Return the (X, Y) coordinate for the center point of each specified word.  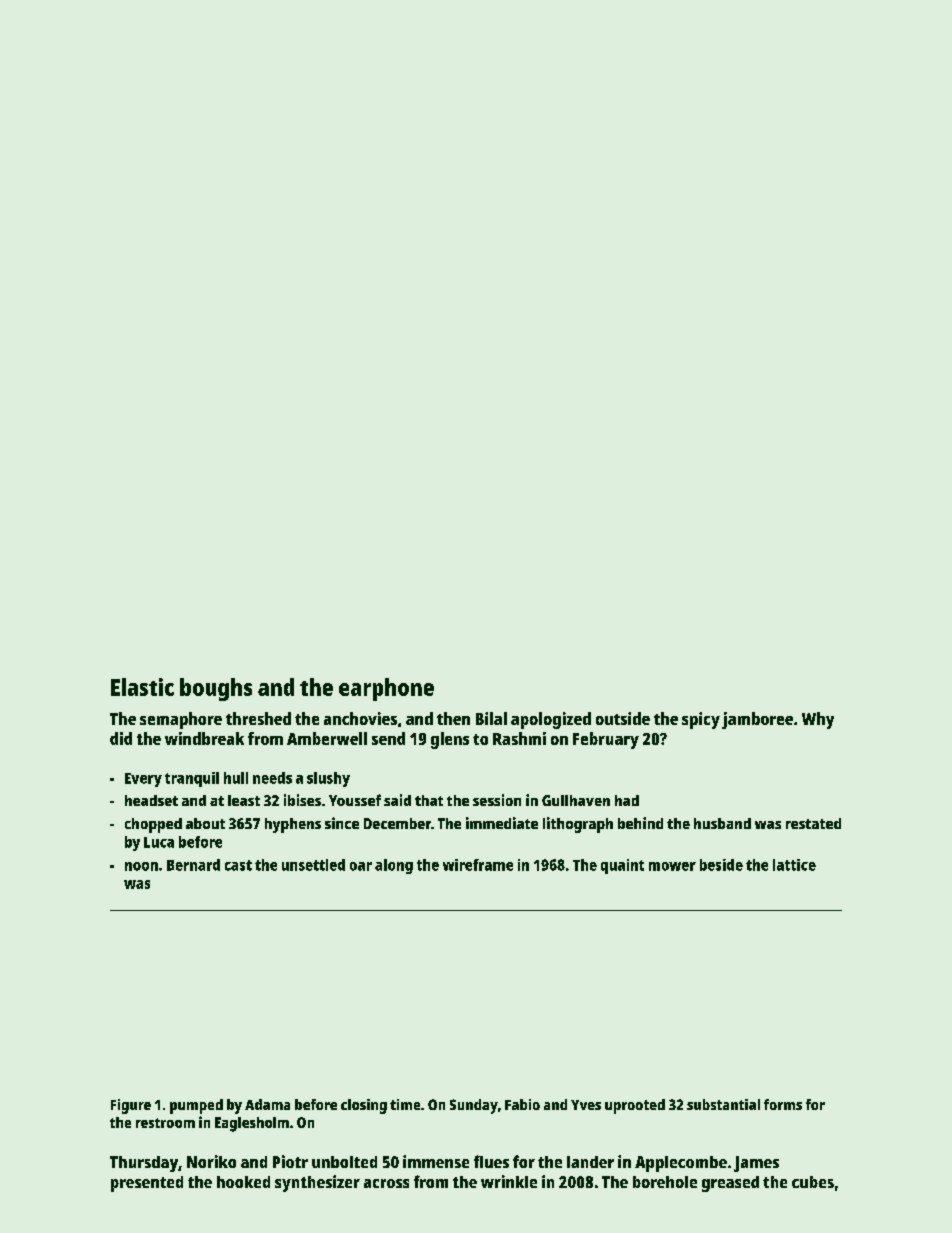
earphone (386, 689)
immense (436, 1161)
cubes (813, 1182)
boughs (216, 689)
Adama (267, 1104)
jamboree (757, 720)
